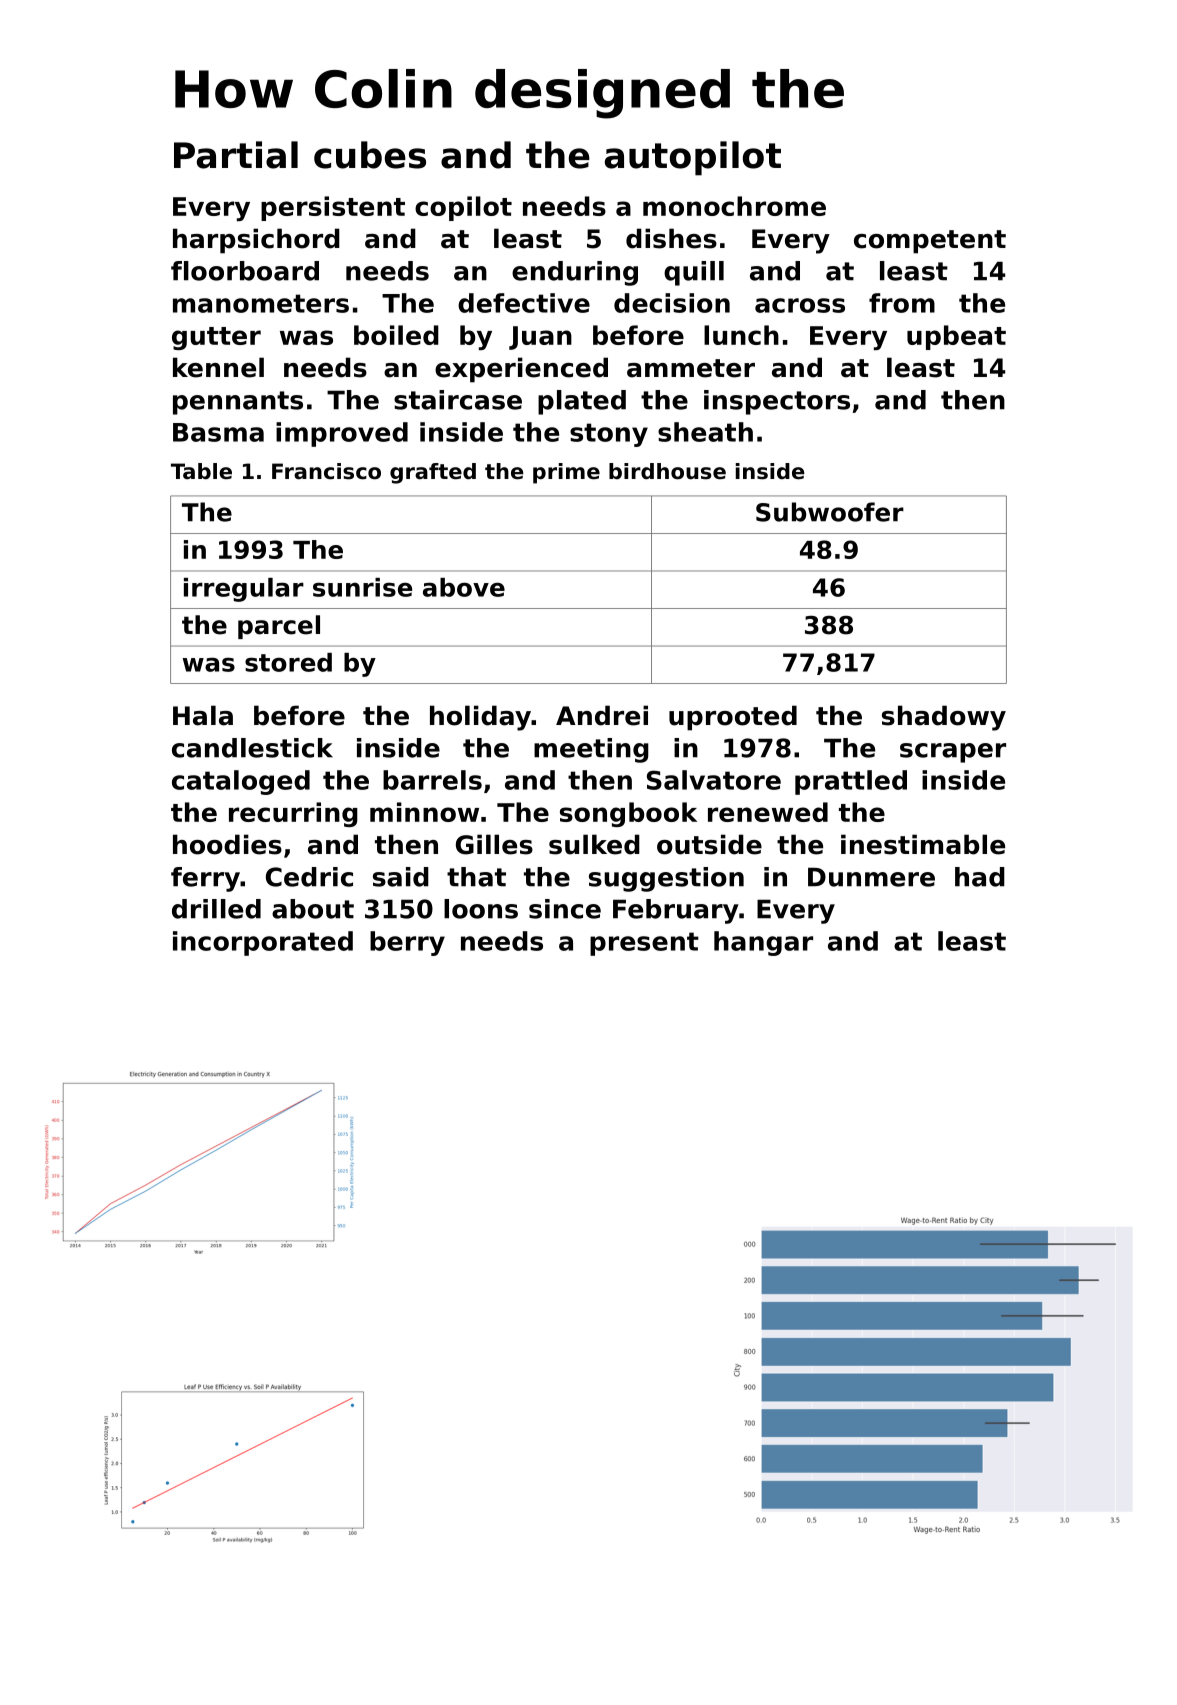 Image resolution: width=1177 pixels, height=1705 pixels. I want to click on upbeat, so click(956, 337).
